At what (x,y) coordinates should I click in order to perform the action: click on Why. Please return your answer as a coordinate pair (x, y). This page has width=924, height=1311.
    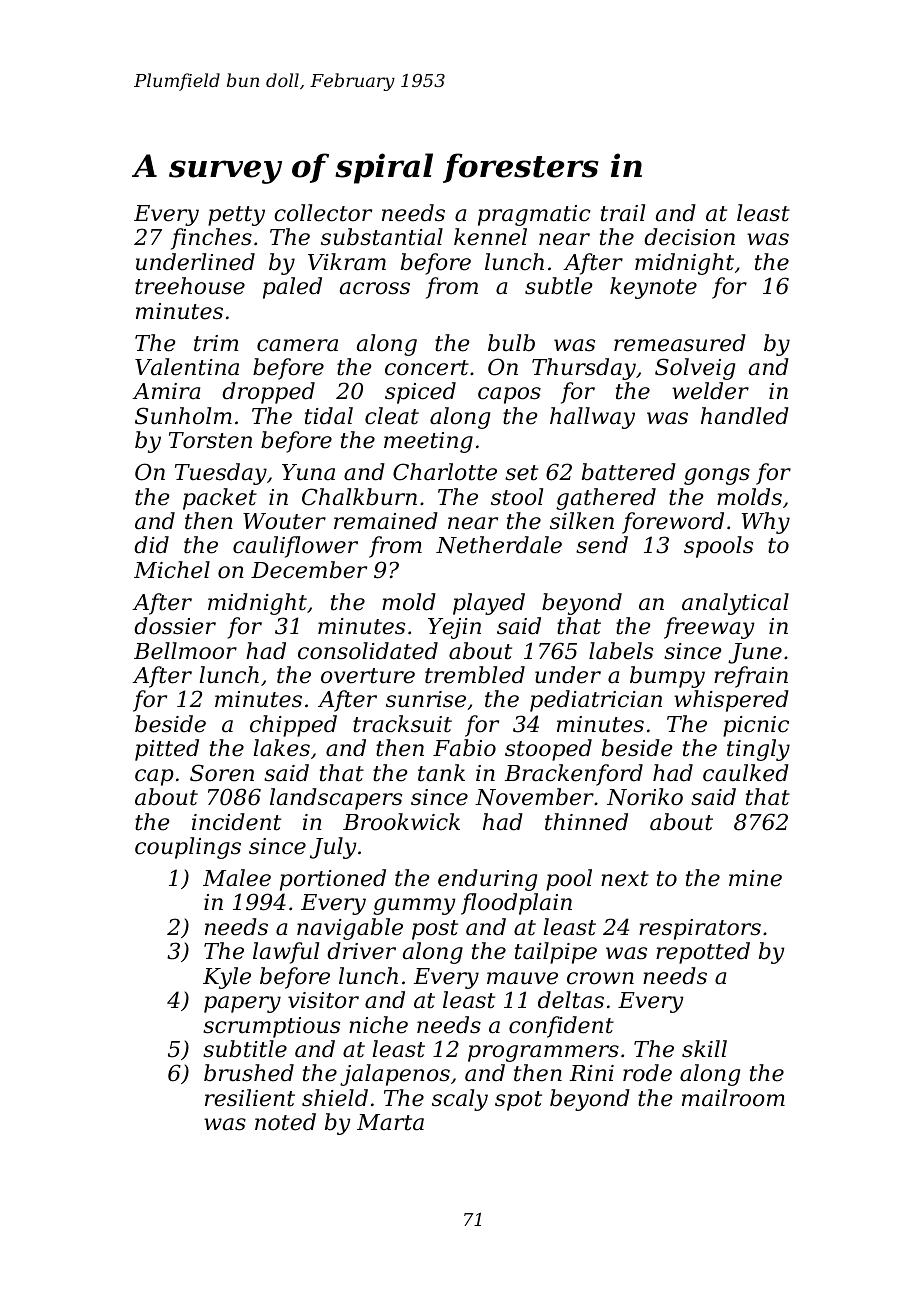
    Looking at the image, I should click on (766, 523).
